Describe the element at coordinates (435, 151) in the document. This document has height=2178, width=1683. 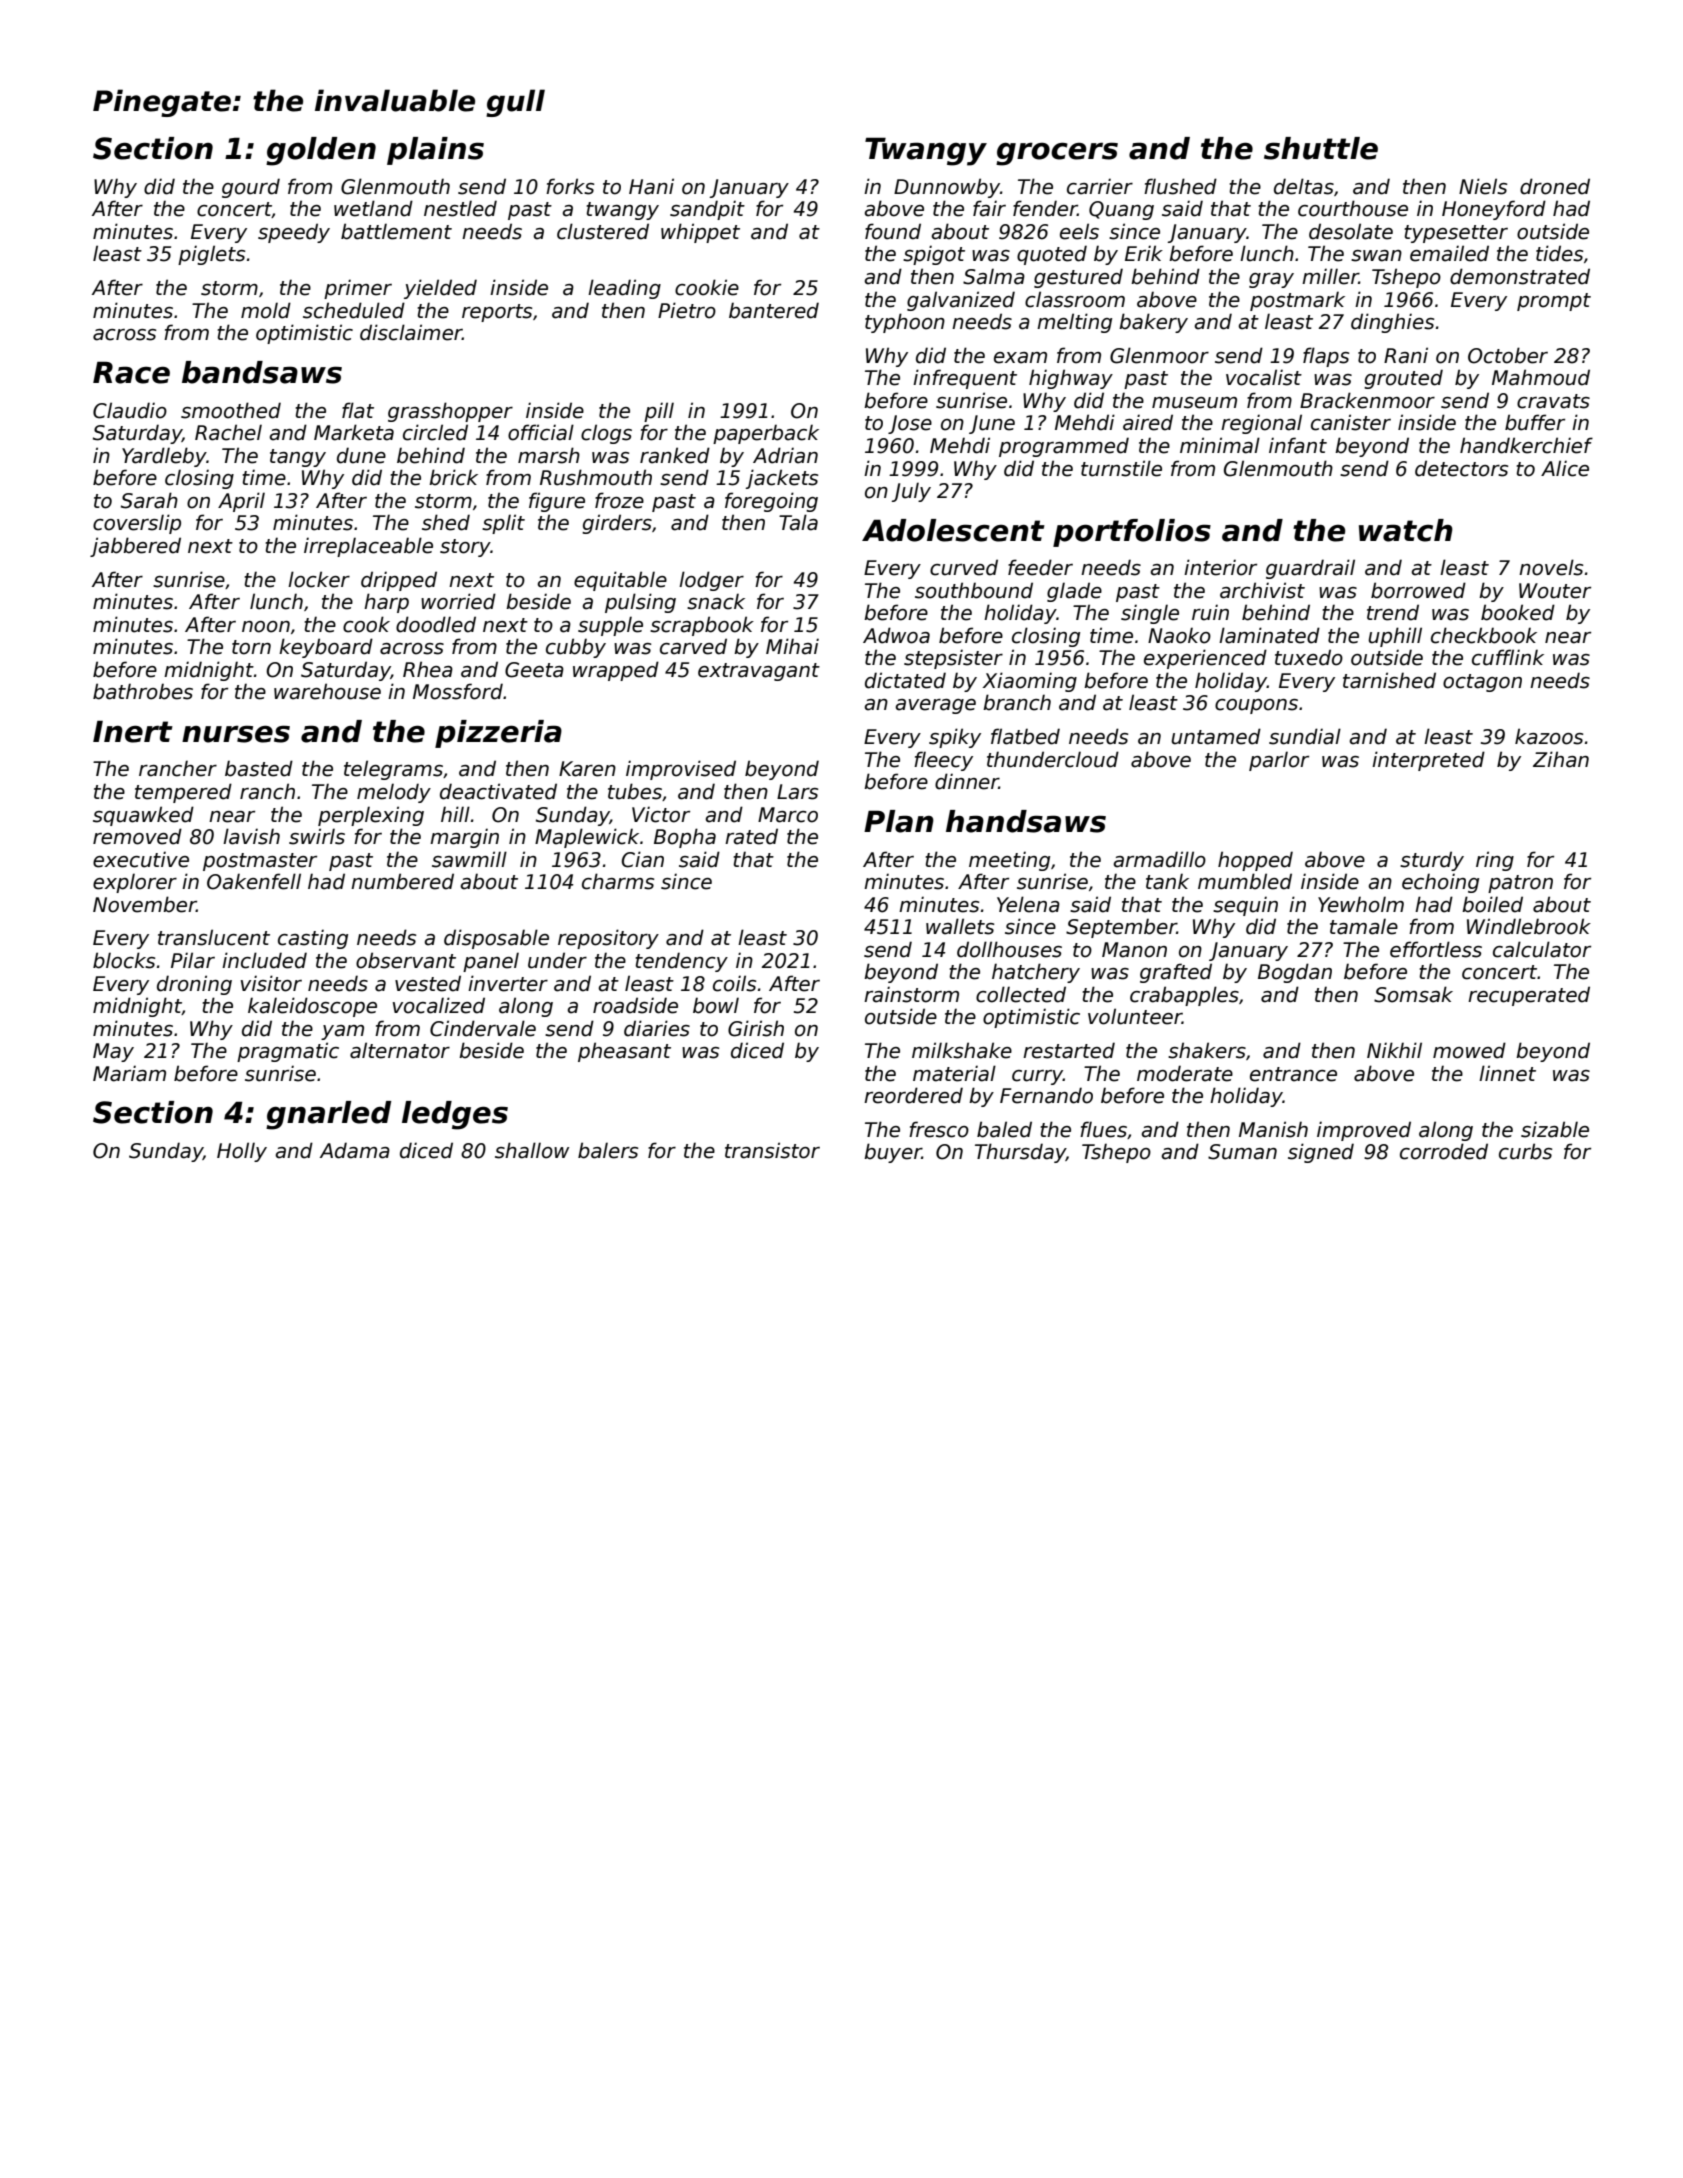
I see `plains` at that location.
